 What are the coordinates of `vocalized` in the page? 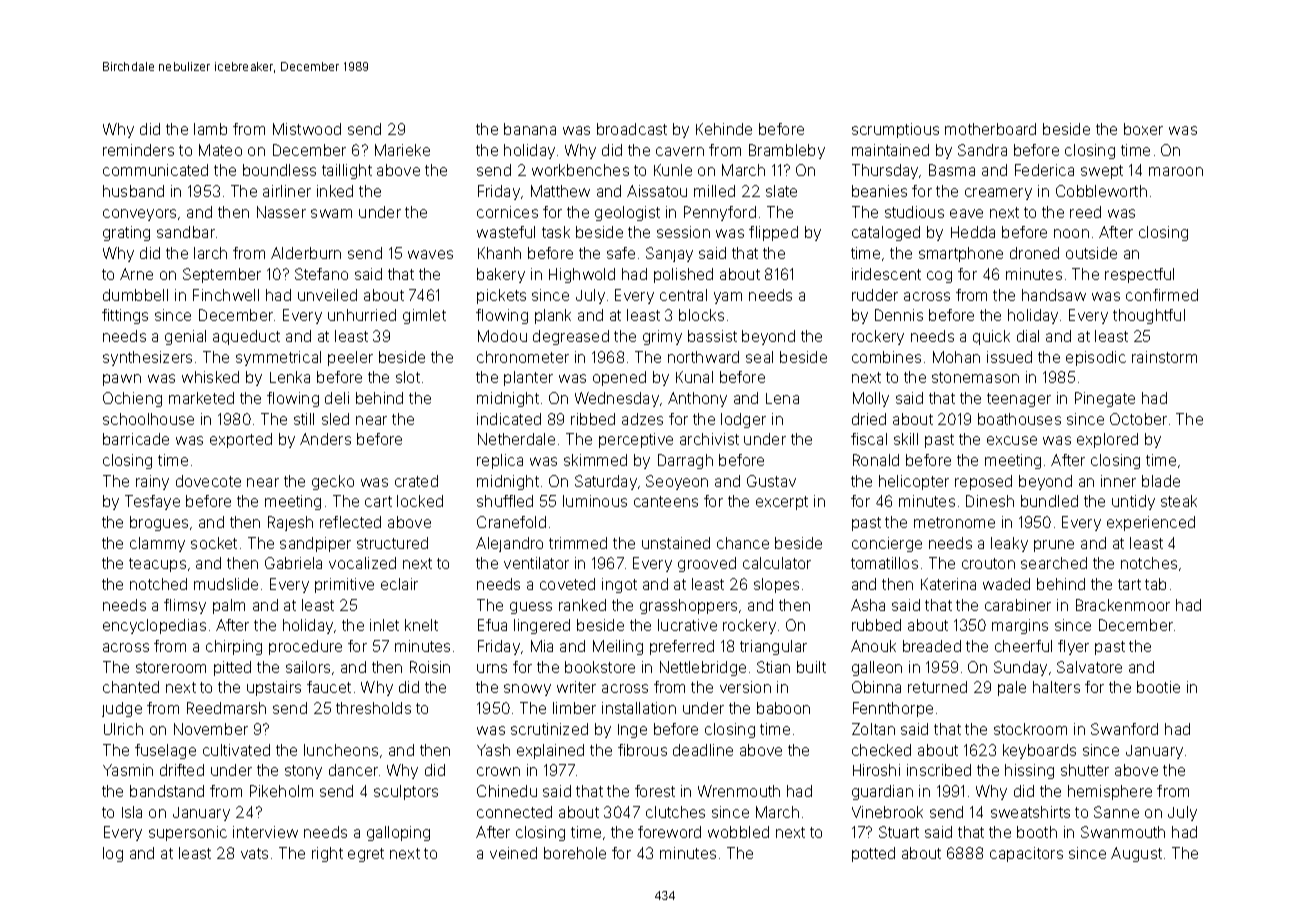 It's located at (362, 563).
